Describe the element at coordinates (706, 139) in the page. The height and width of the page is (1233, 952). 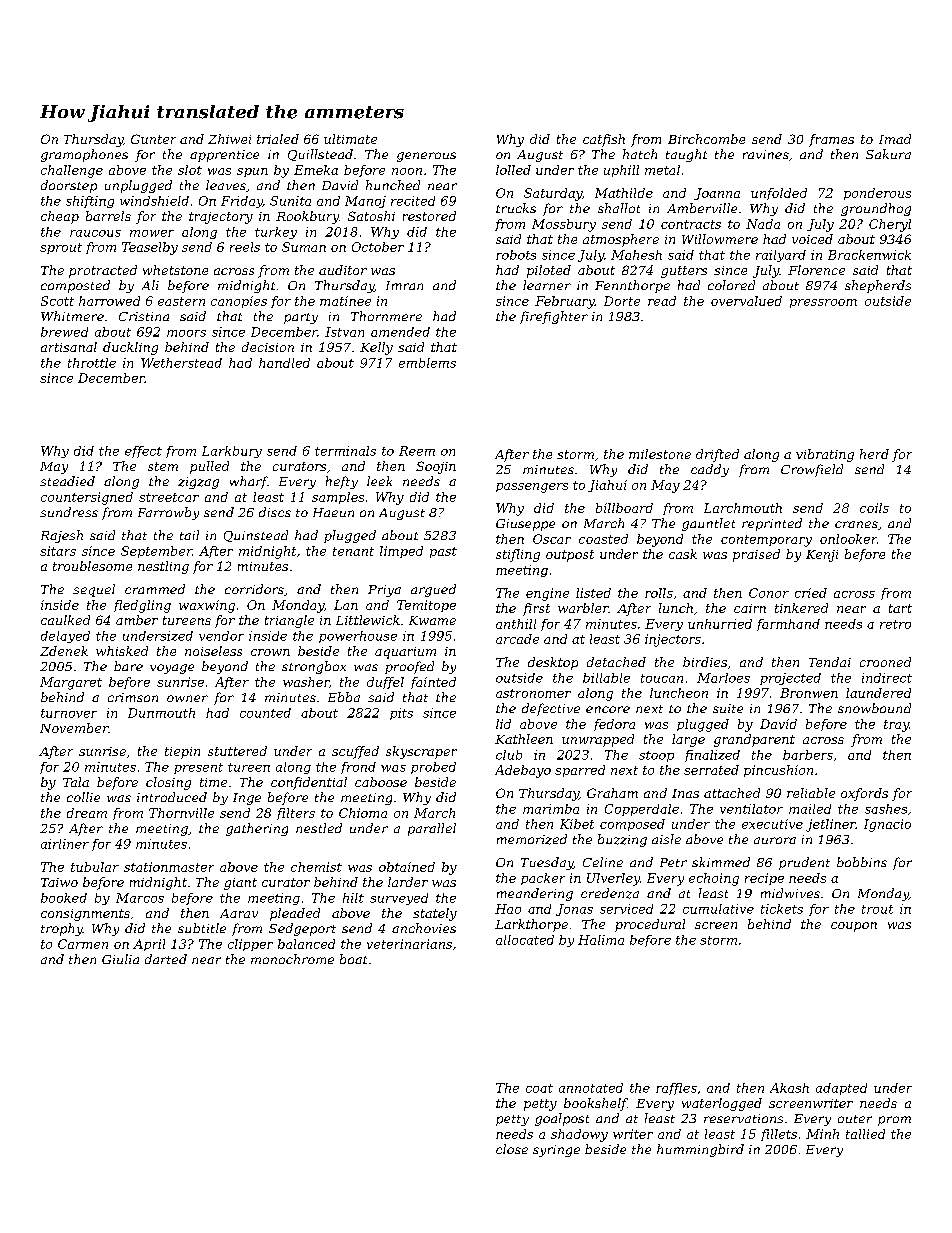
I see `Birchcombe` at that location.
